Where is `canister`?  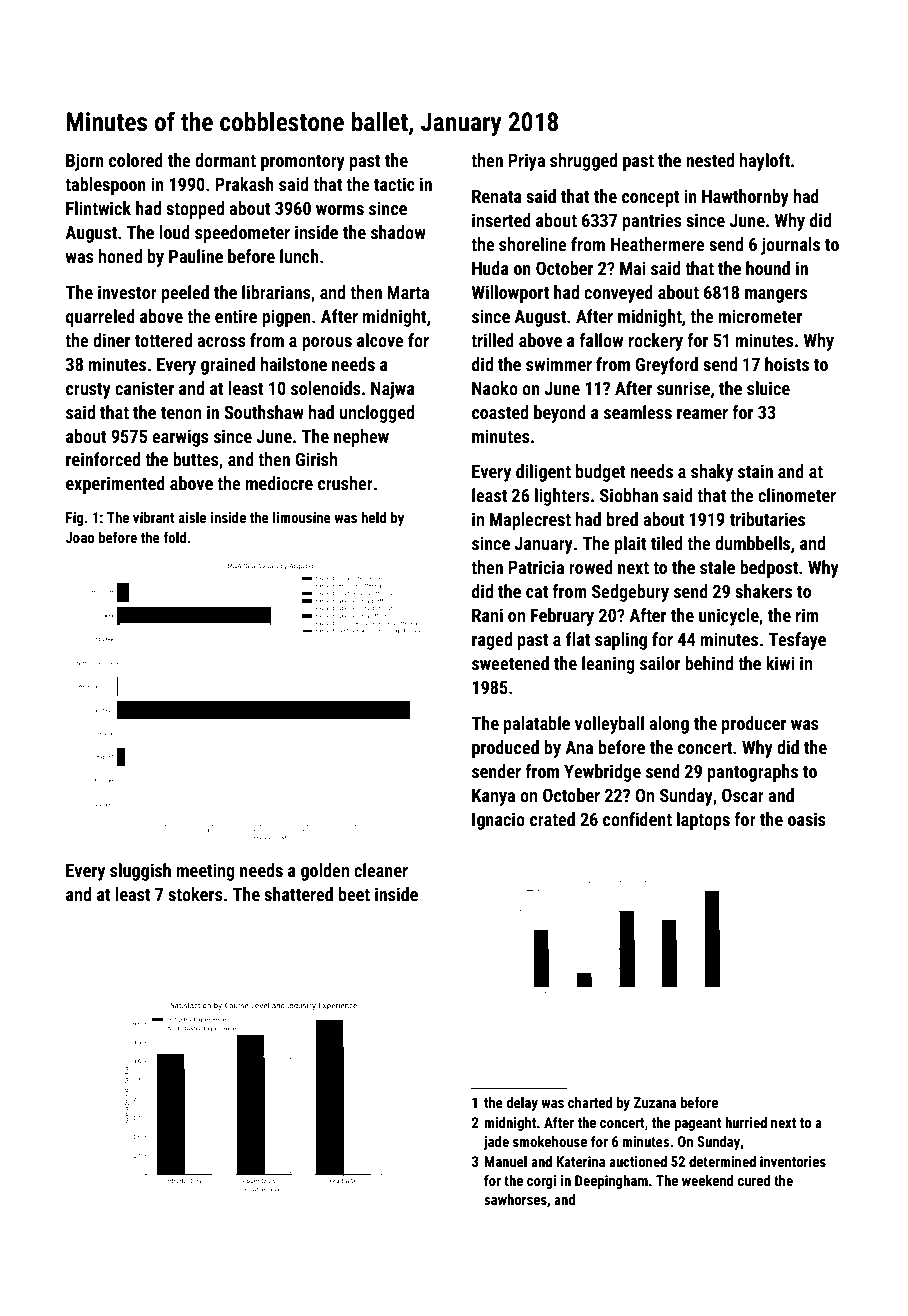
canister is located at coordinates (144, 388).
